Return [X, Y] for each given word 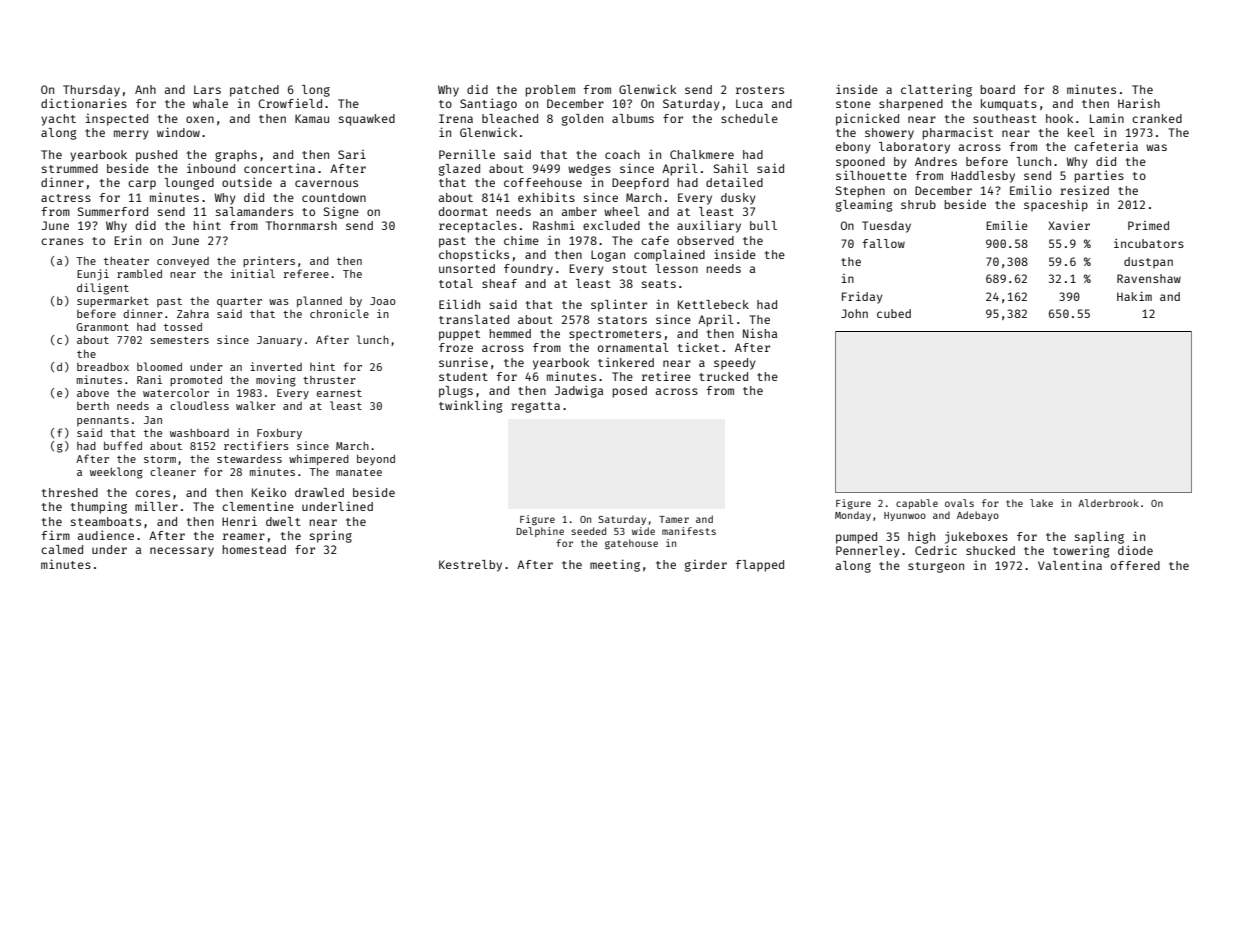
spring [331, 537]
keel [1081, 132]
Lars [207, 89]
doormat [463, 211]
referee [306, 273]
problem [550, 91]
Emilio [1031, 190]
